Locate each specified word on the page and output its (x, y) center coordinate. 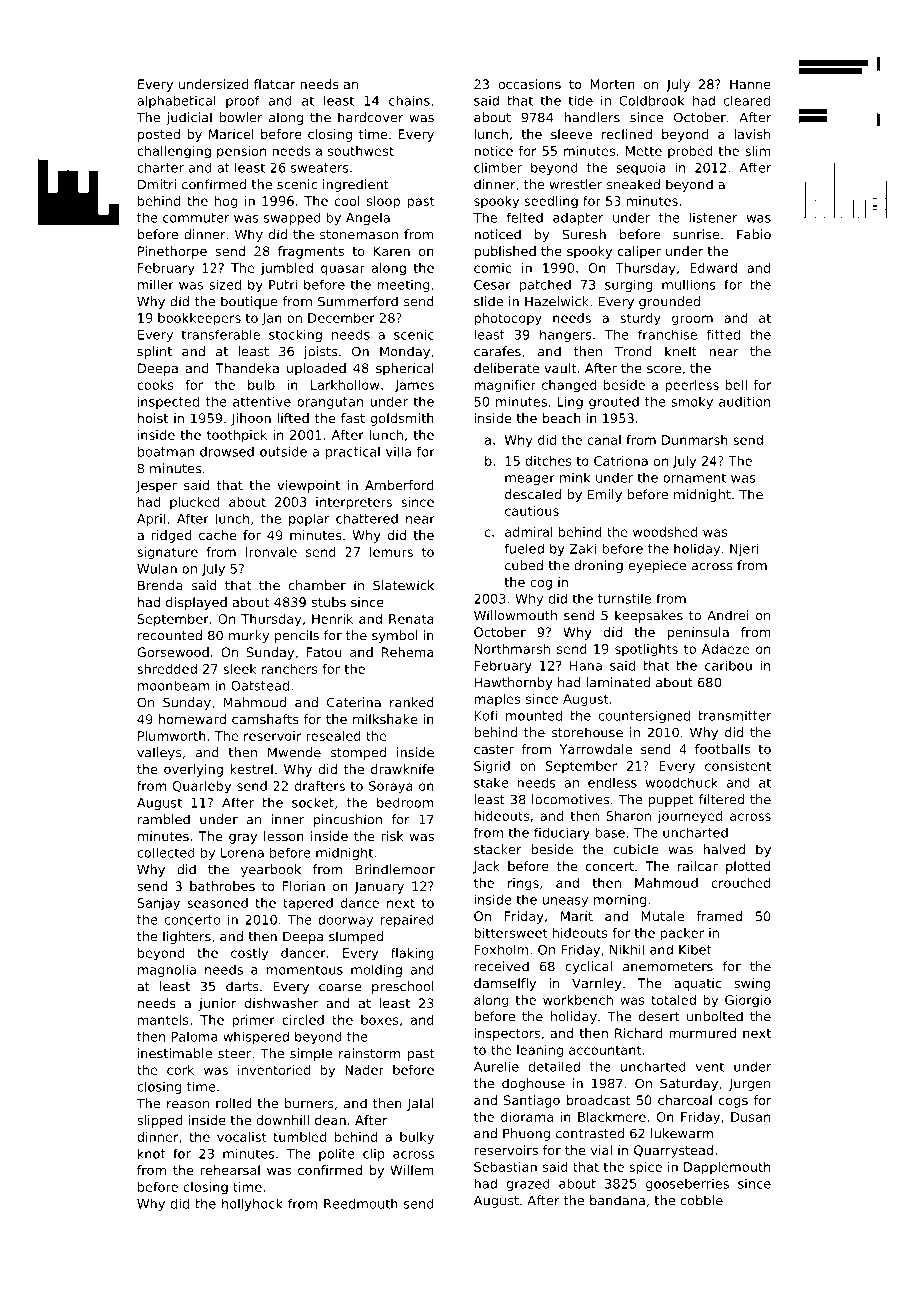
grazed (528, 1184)
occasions (529, 84)
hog (226, 202)
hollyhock (252, 1204)
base (610, 833)
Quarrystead (673, 1151)
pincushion (348, 820)
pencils (297, 636)
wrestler (575, 184)
